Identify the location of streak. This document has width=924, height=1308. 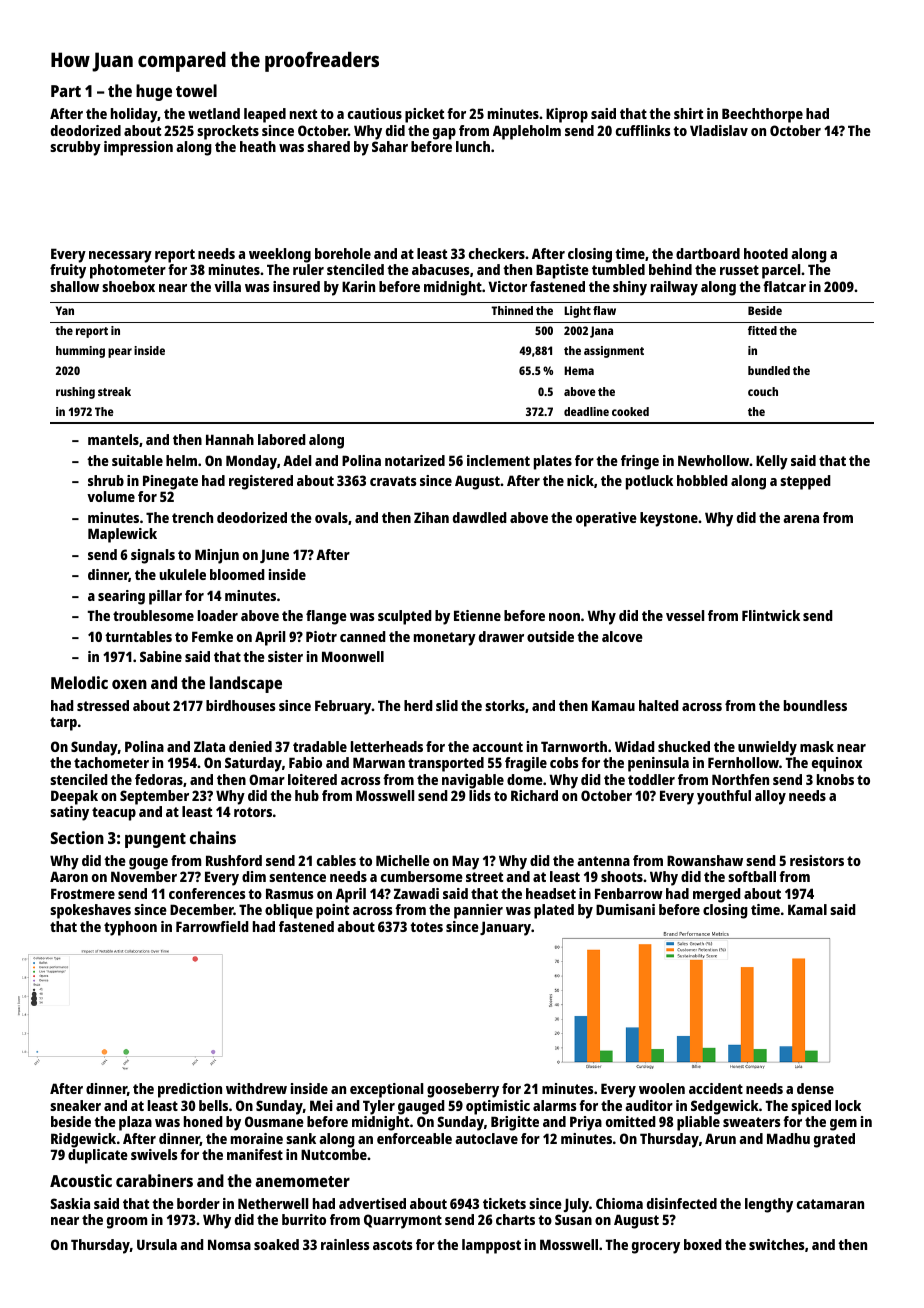
(114, 391).
